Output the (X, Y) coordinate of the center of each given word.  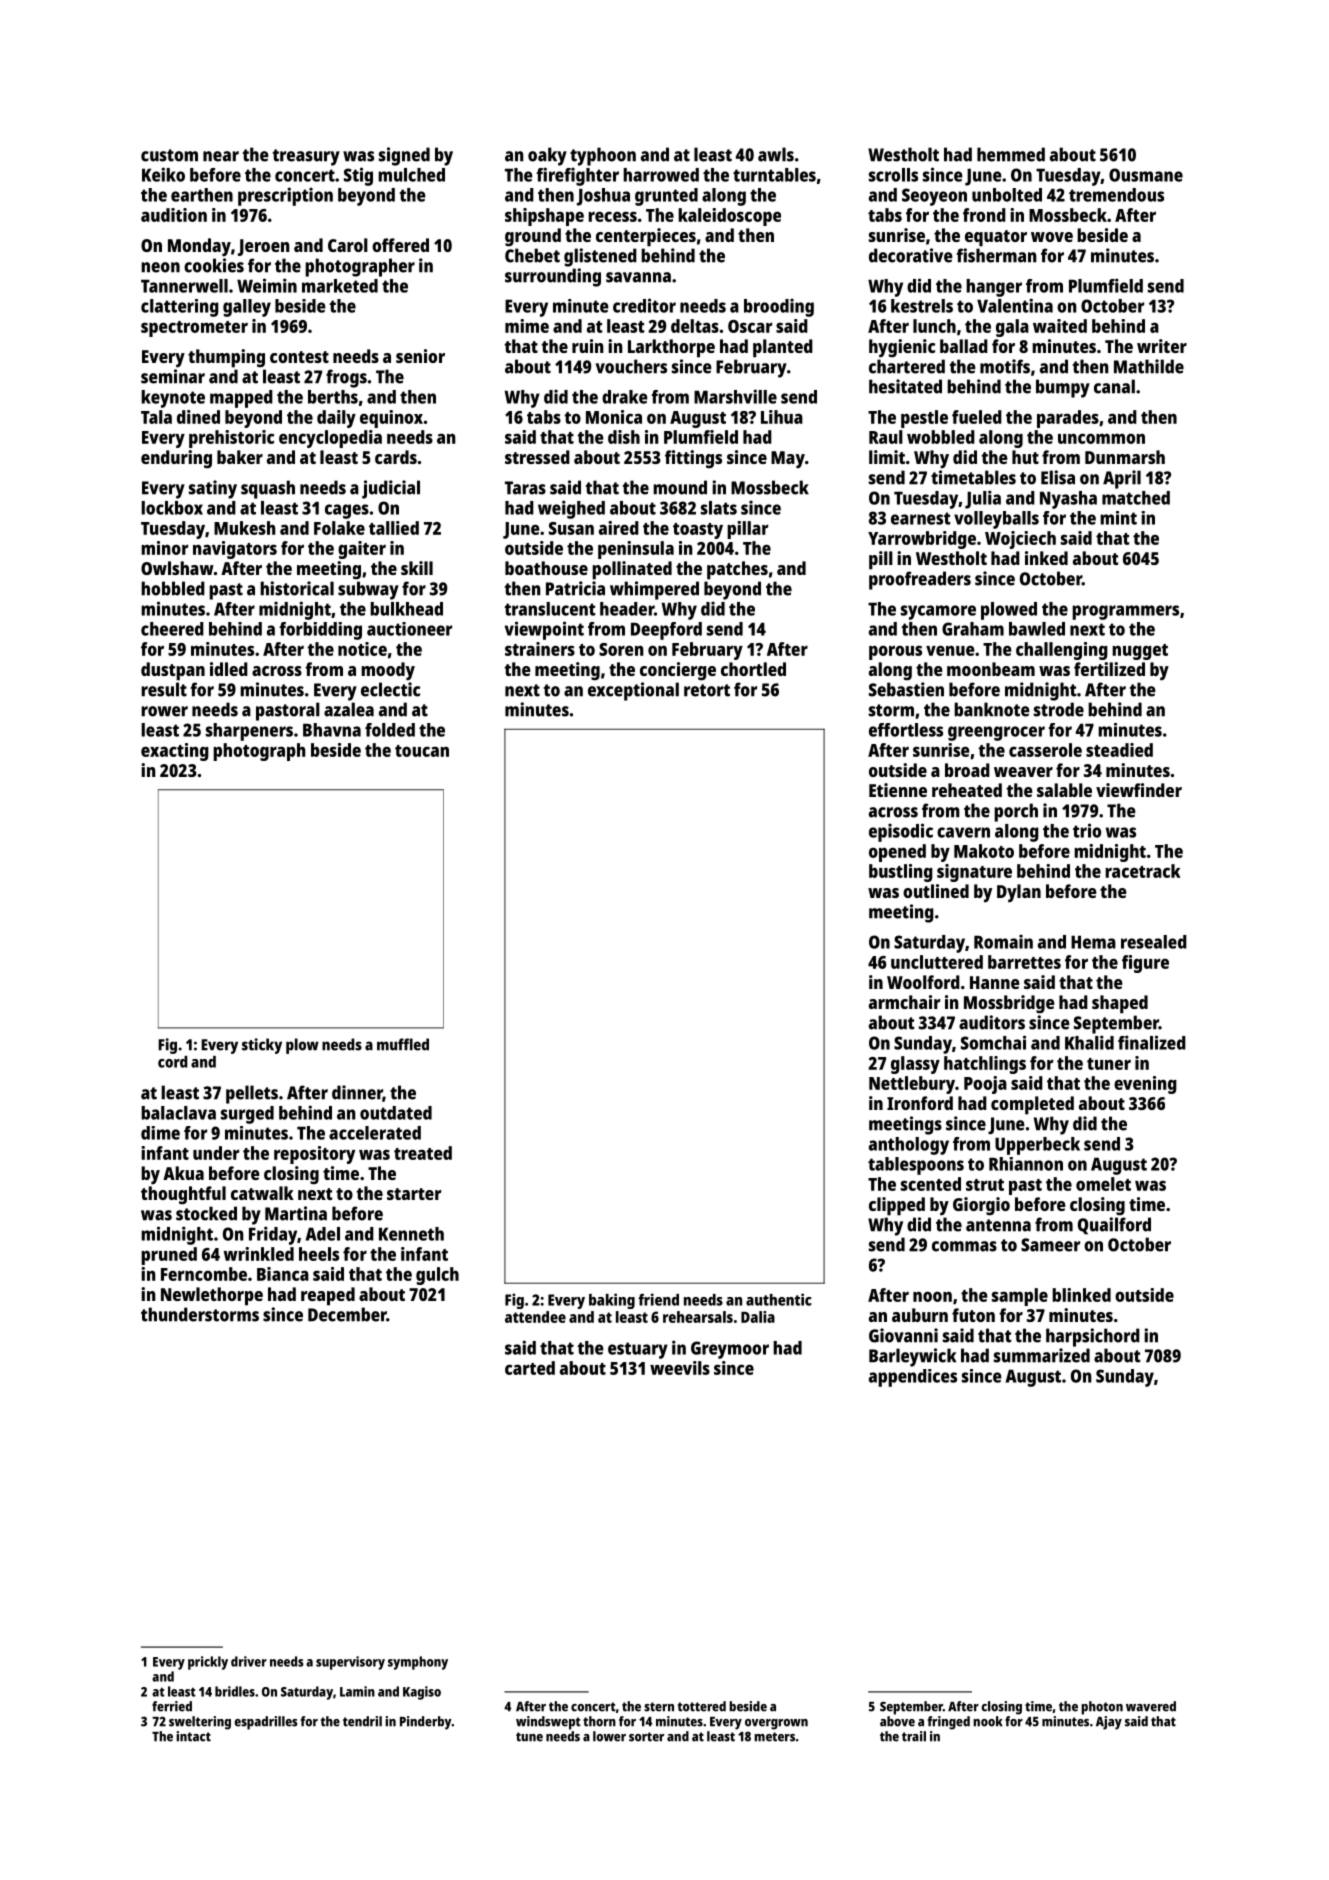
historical (297, 588)
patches (737, 570)
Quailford (1114, 1226)
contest (299, 357)
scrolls (893, 175)
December (347, 1314)
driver (249, 1661)
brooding (779, 307)
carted (530, 1368)
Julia (983, 499)
